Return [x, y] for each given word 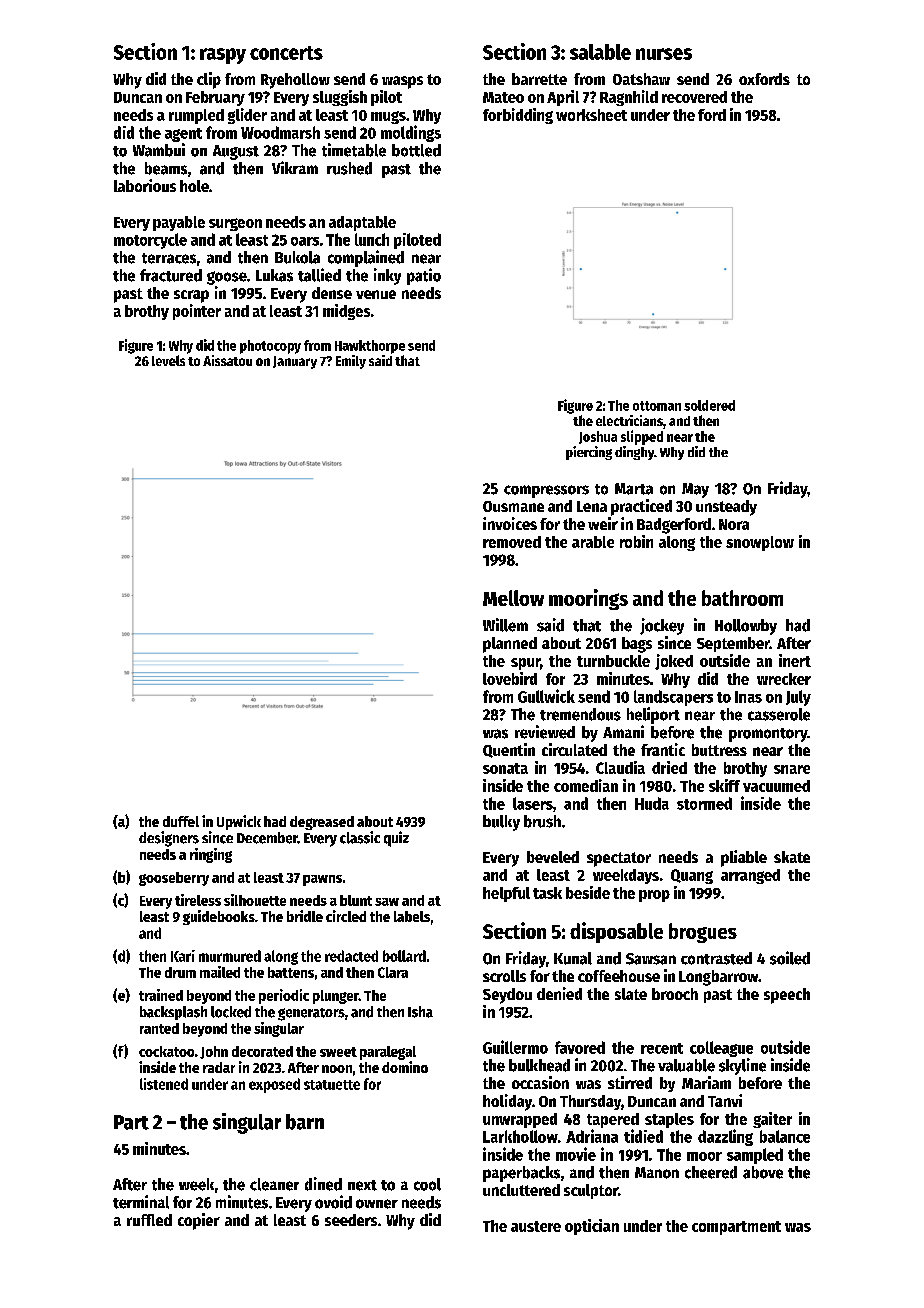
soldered [709, 405]
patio [424, 276]
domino [405, 1067]
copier [199, 1221]
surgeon [235, 224]
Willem [505, 625]
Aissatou [227, 360]
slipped [642, 437]
